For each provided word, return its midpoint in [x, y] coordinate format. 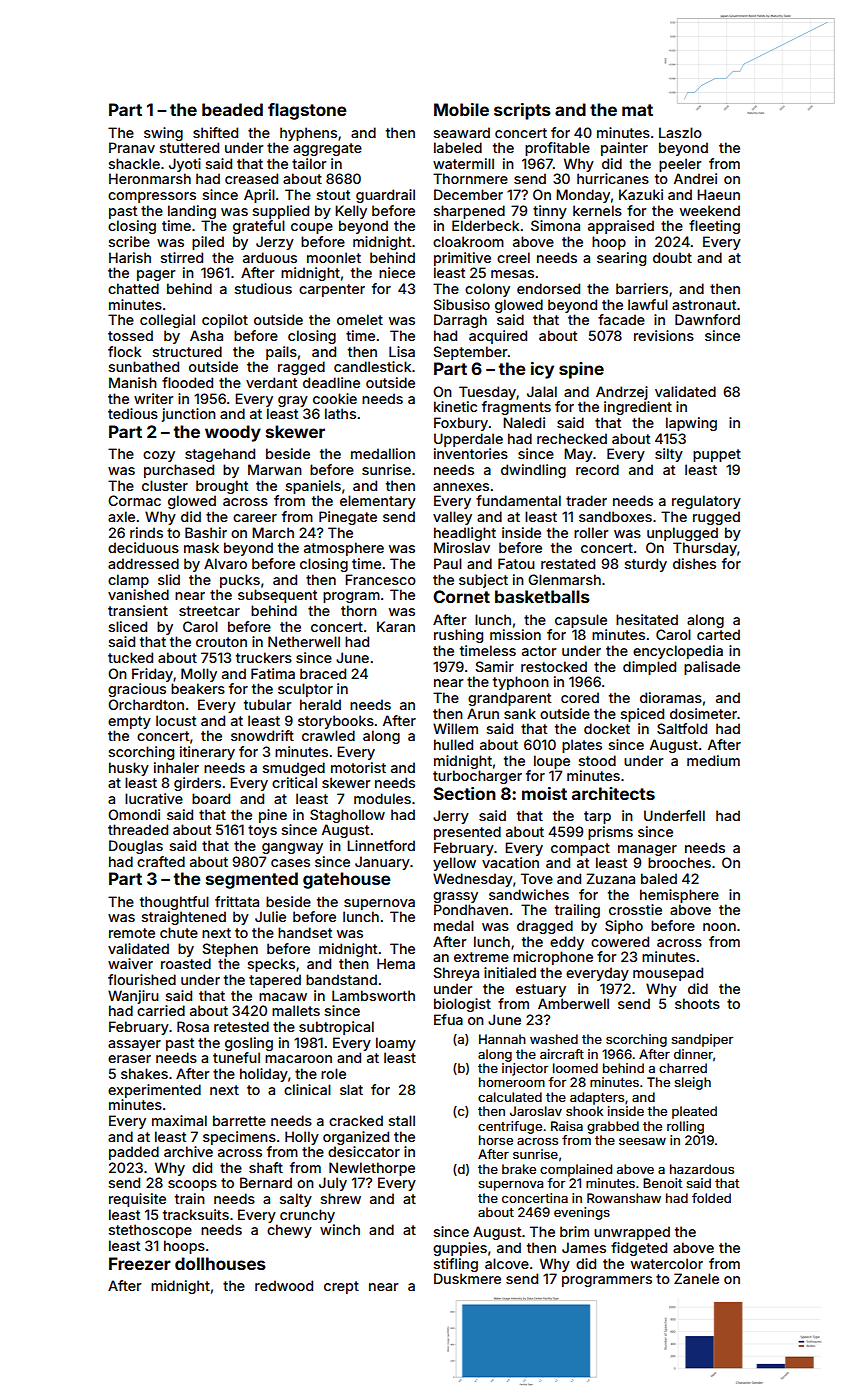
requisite [137, 1200]
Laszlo [680, 132]
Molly [199, 675]
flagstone [307, 111]
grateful [259, 227]
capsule [581, 621]
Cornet [461, 596]
